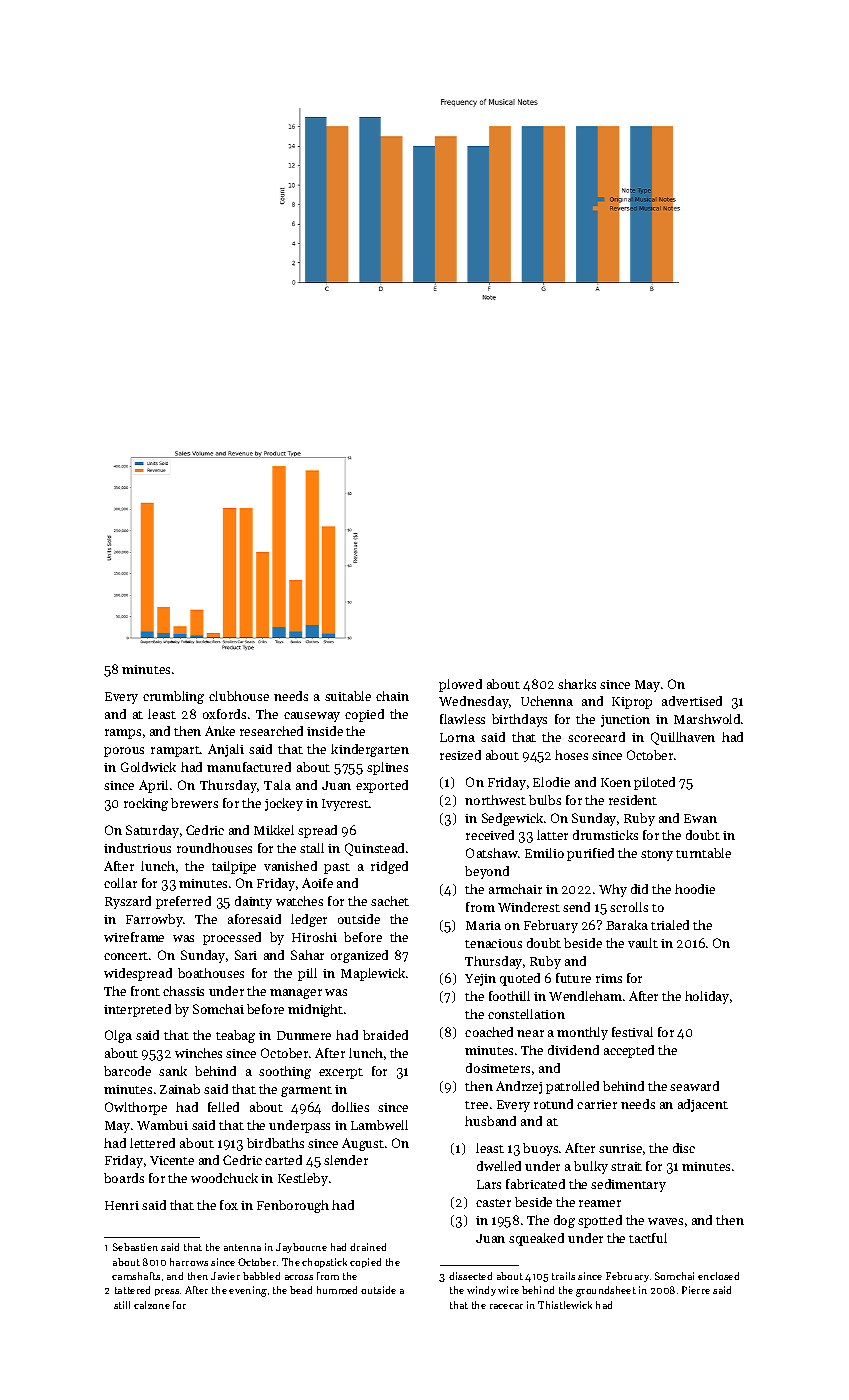 The width and height of the screenshot is (849, 1400). Describe the element at coordinates (700, 818) in the screenshot. I see `Ewan` at that location.
